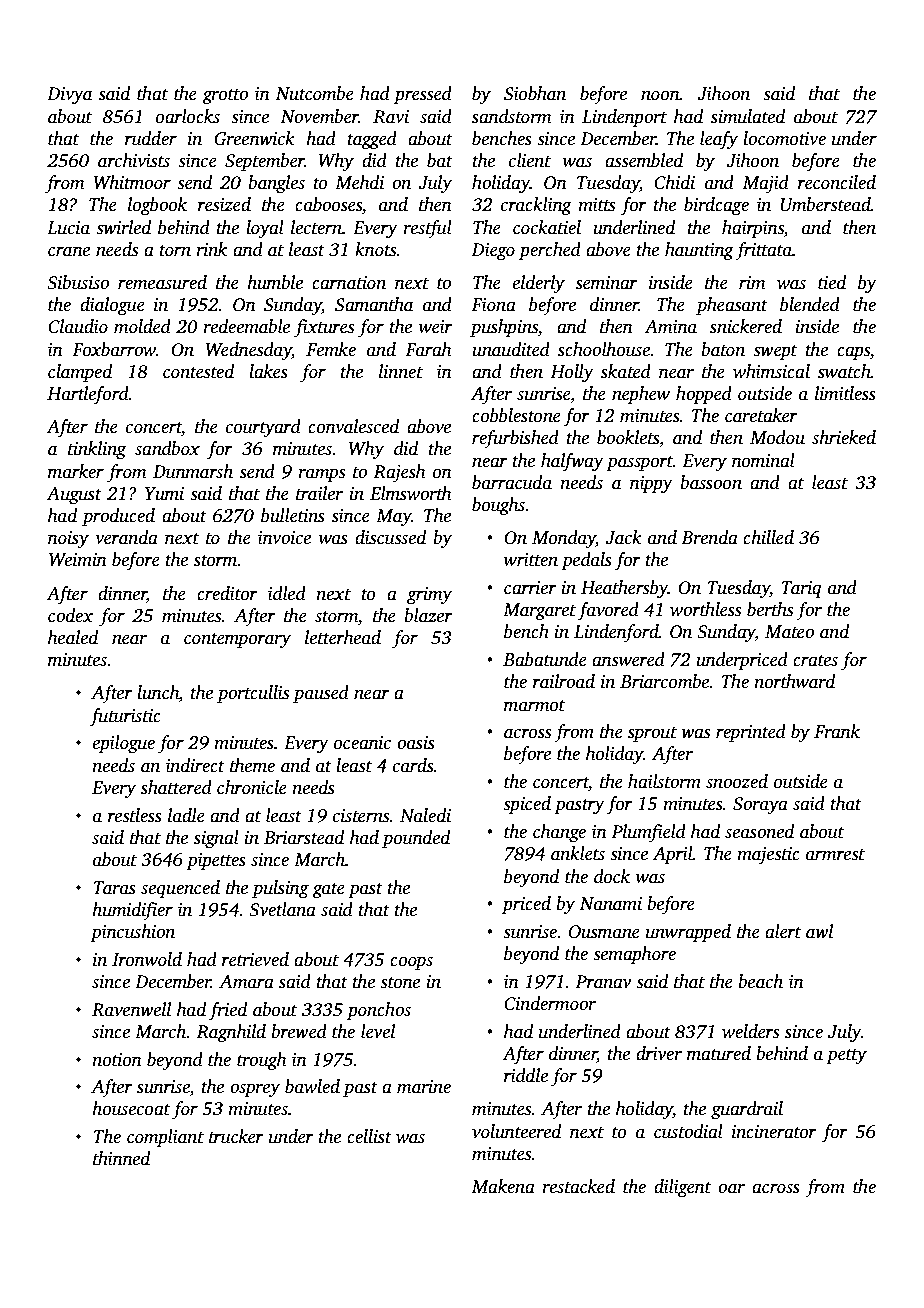 Image resolution: width=924 pixels, height=1308 pixels. I want to click on marmot, so click(534, 706).
